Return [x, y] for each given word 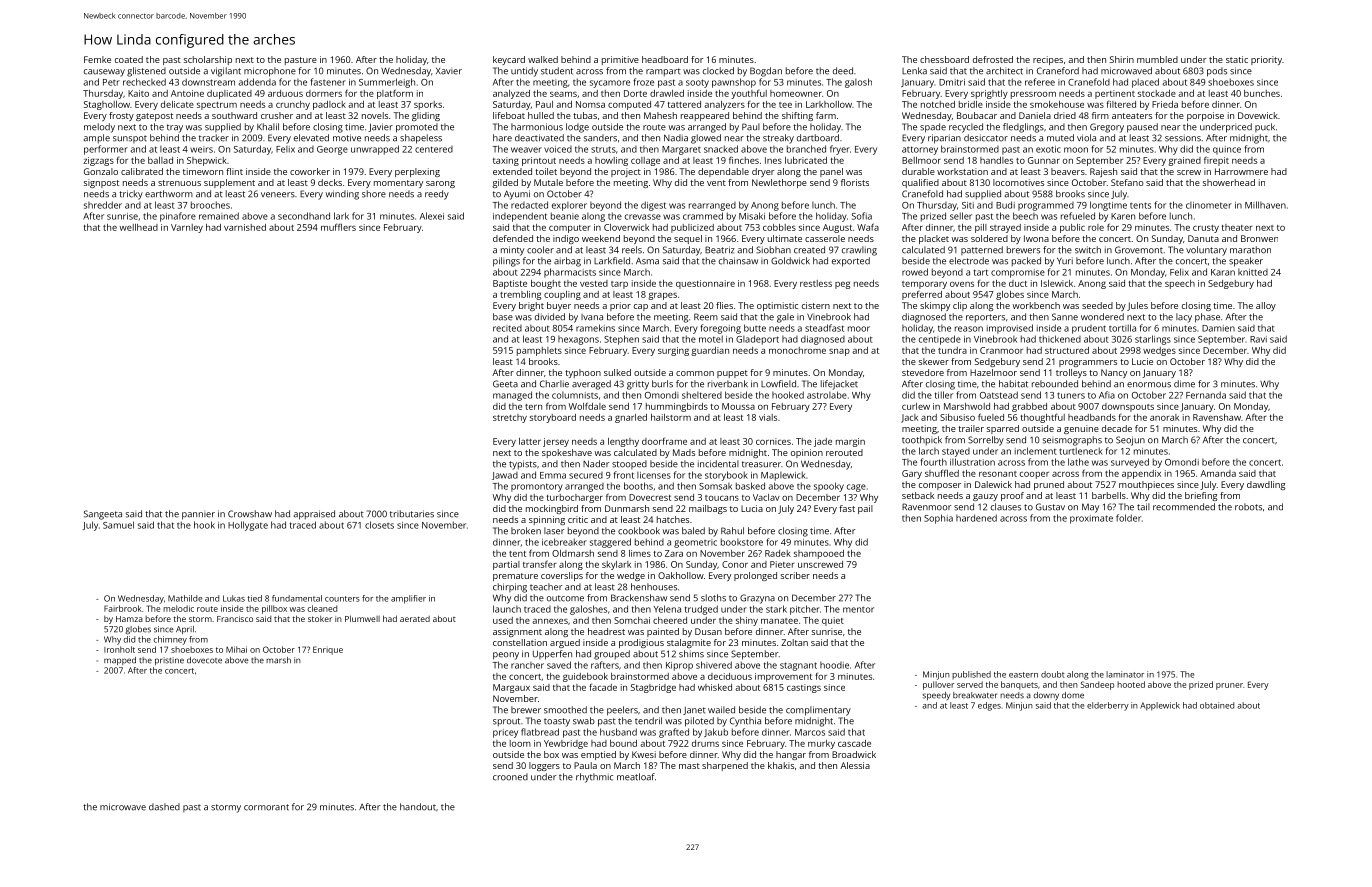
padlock [329, 105]
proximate [1091, 519]
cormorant [266, 807]
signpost [101, 183]
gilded [505, 183]
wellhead [139, 227]
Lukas [234, 598]
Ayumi [517, 195]
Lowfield [778, 384]
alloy [1266, 306]
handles [996, 160]
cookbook [639, 531]
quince [1227, 150]
